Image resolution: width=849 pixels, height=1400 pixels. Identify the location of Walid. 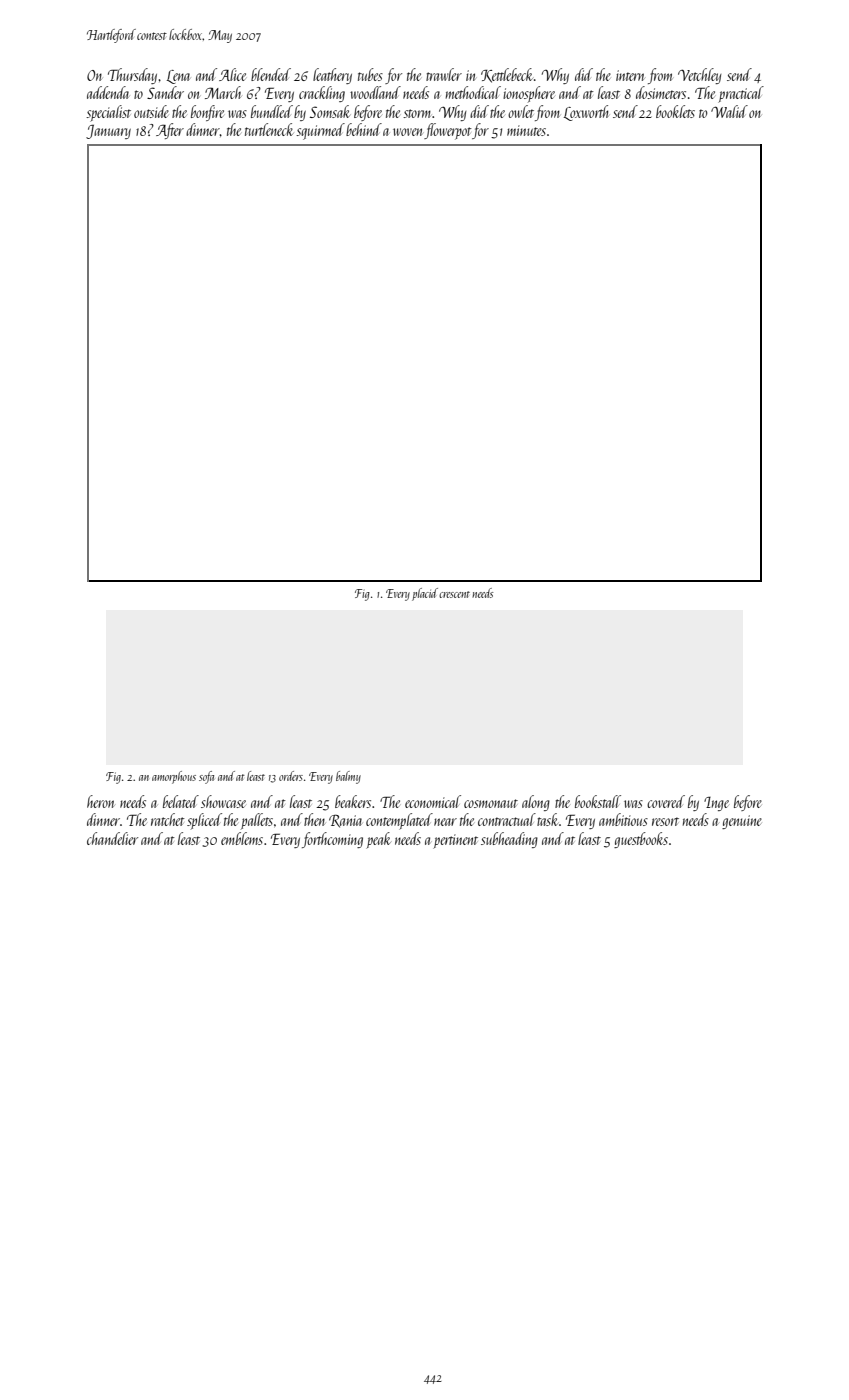
(729, 111).
